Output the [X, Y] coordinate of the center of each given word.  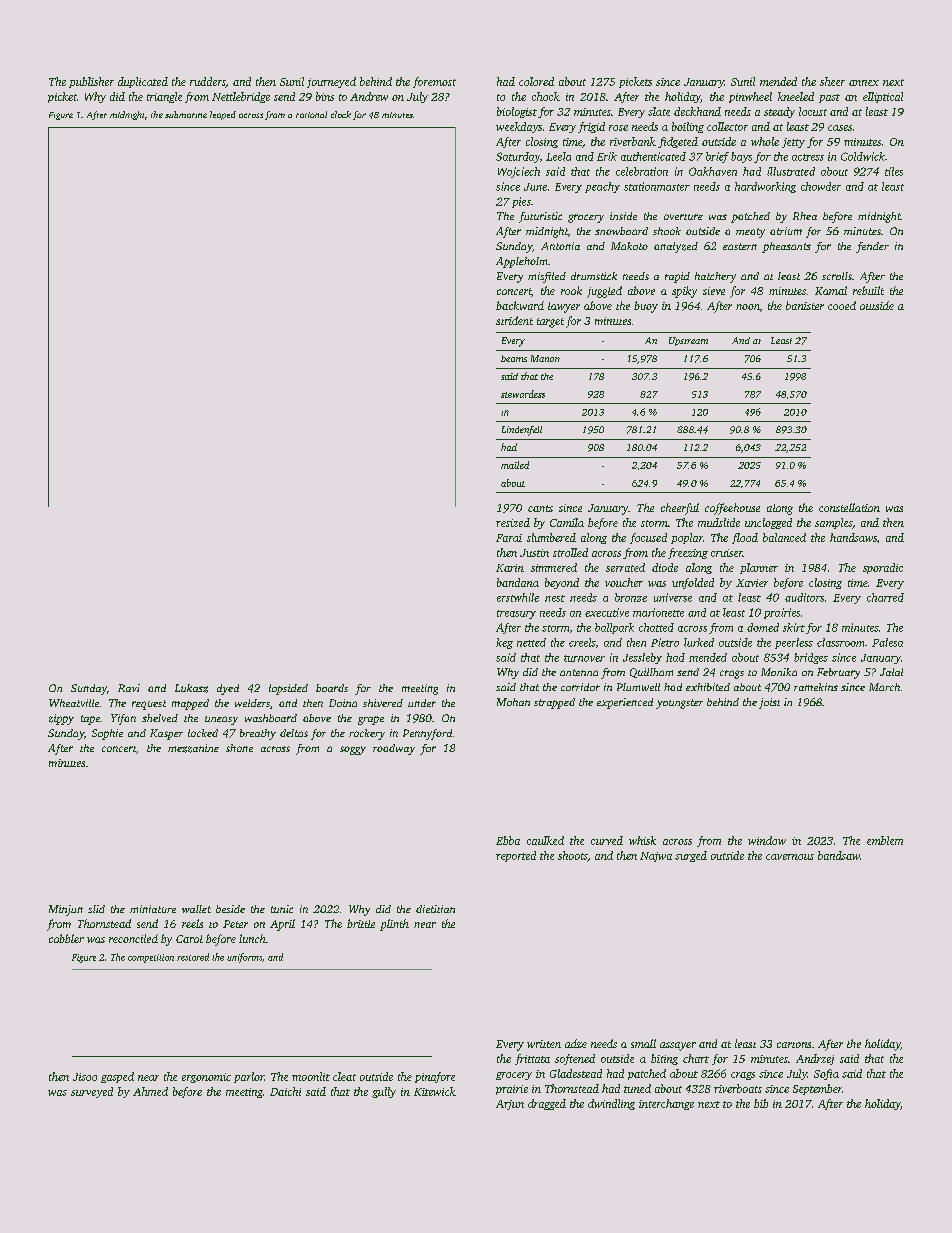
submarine [186, 114]
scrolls [837, 276]
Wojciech [519, 172]
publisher [91, 82]
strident [514, 320]
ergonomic [206, 1078]
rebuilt [868, 290]
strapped [554, 703]
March [884, 687]
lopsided [288, 689]
